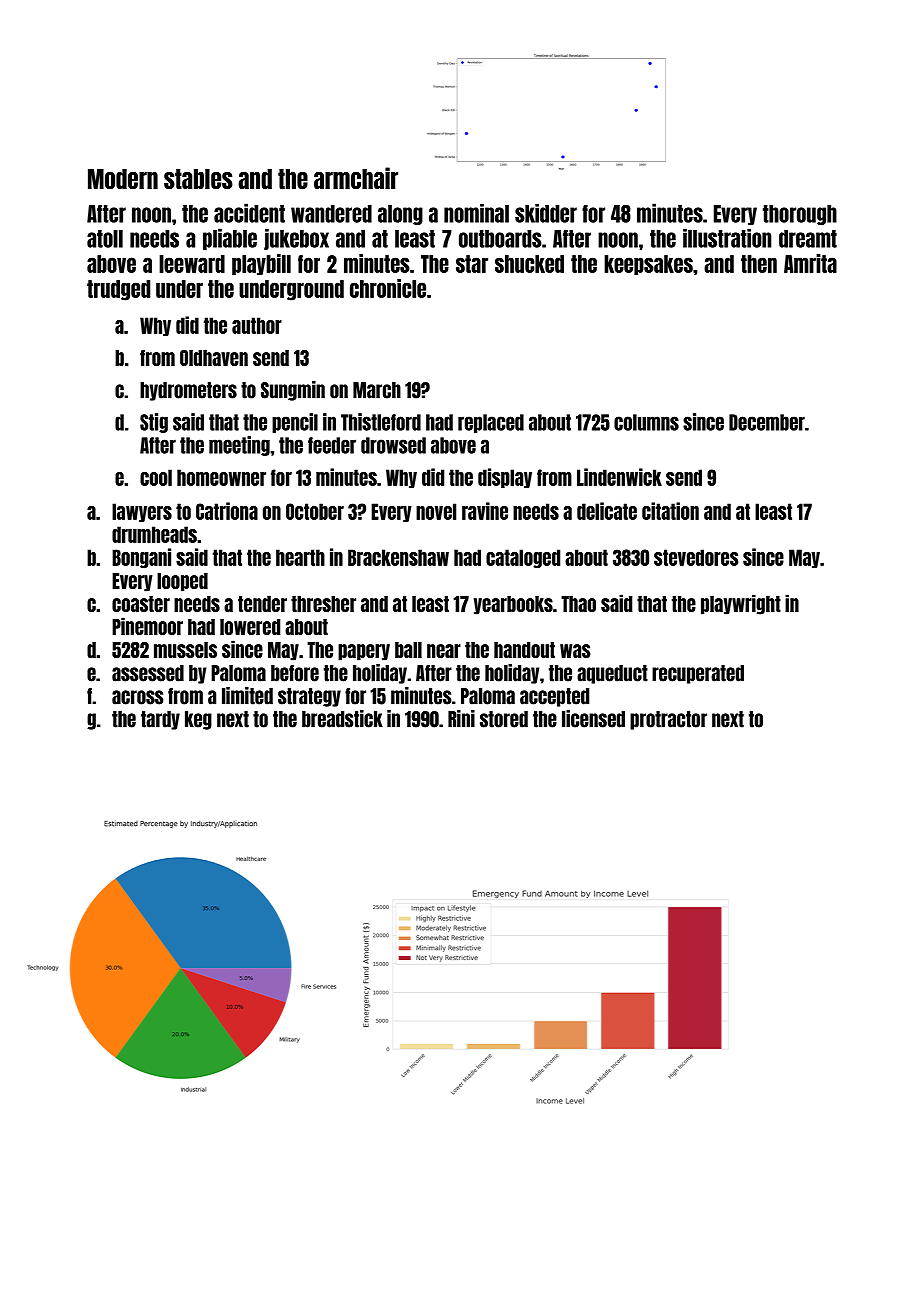 Image resolution: width=924 pixels, height=1311 pixels. Describe the element at coordinates (249, 213) in the image. I see `accident` at that location.
